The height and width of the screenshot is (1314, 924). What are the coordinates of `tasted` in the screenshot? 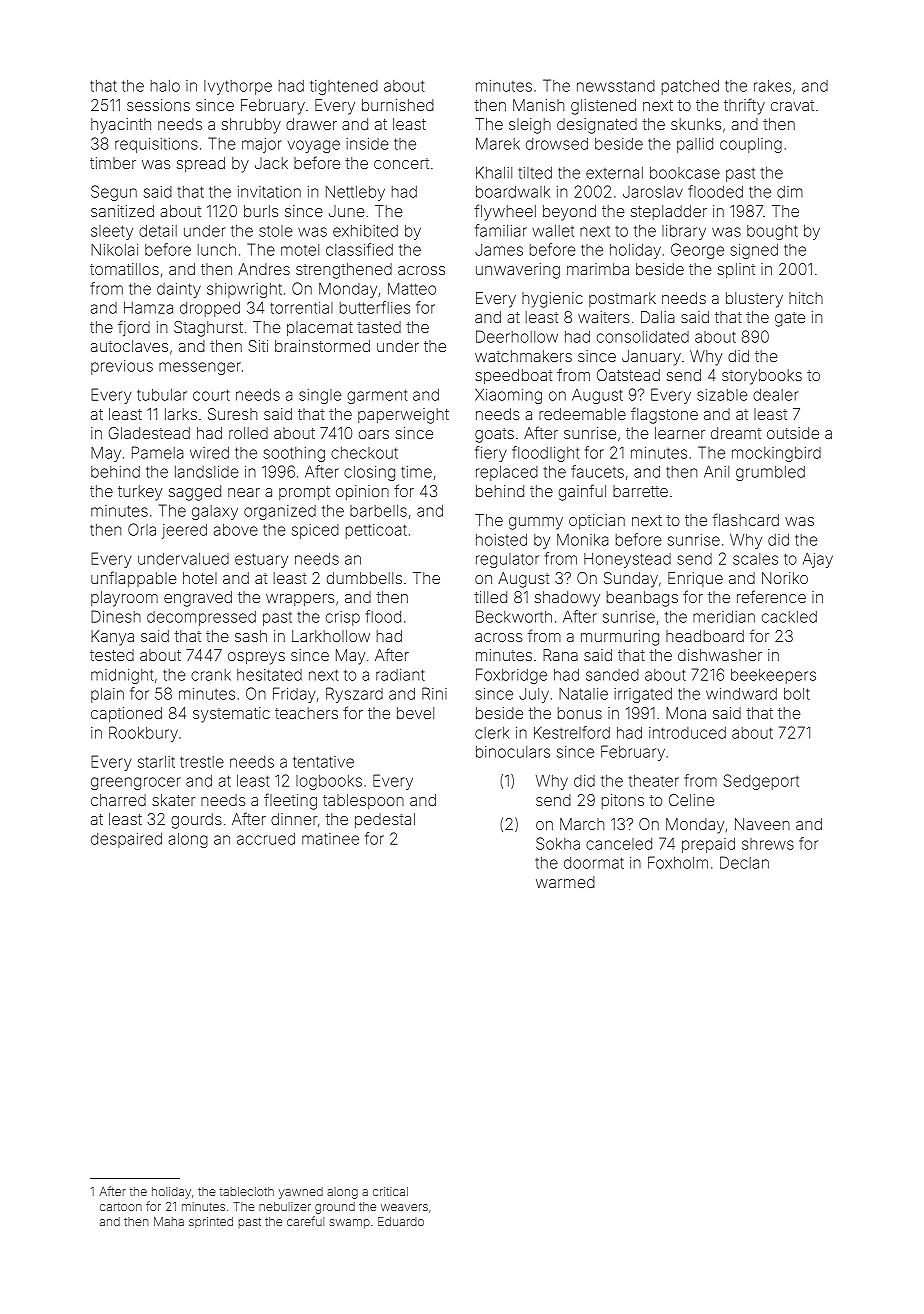 It's located at (379, 327).
